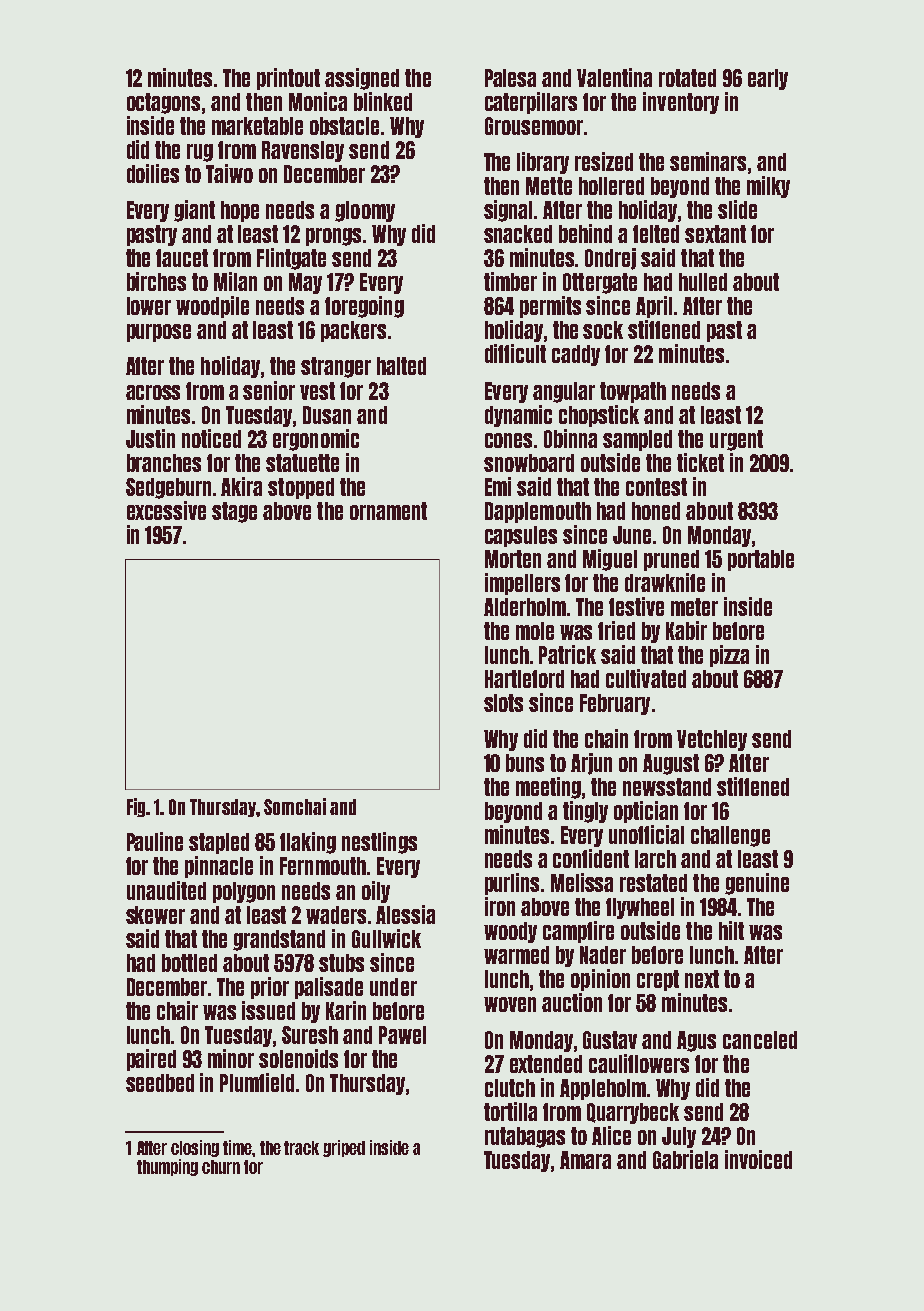  Describe the element at coordinates (513, 559) in the image. I see `Morten` at that location.
